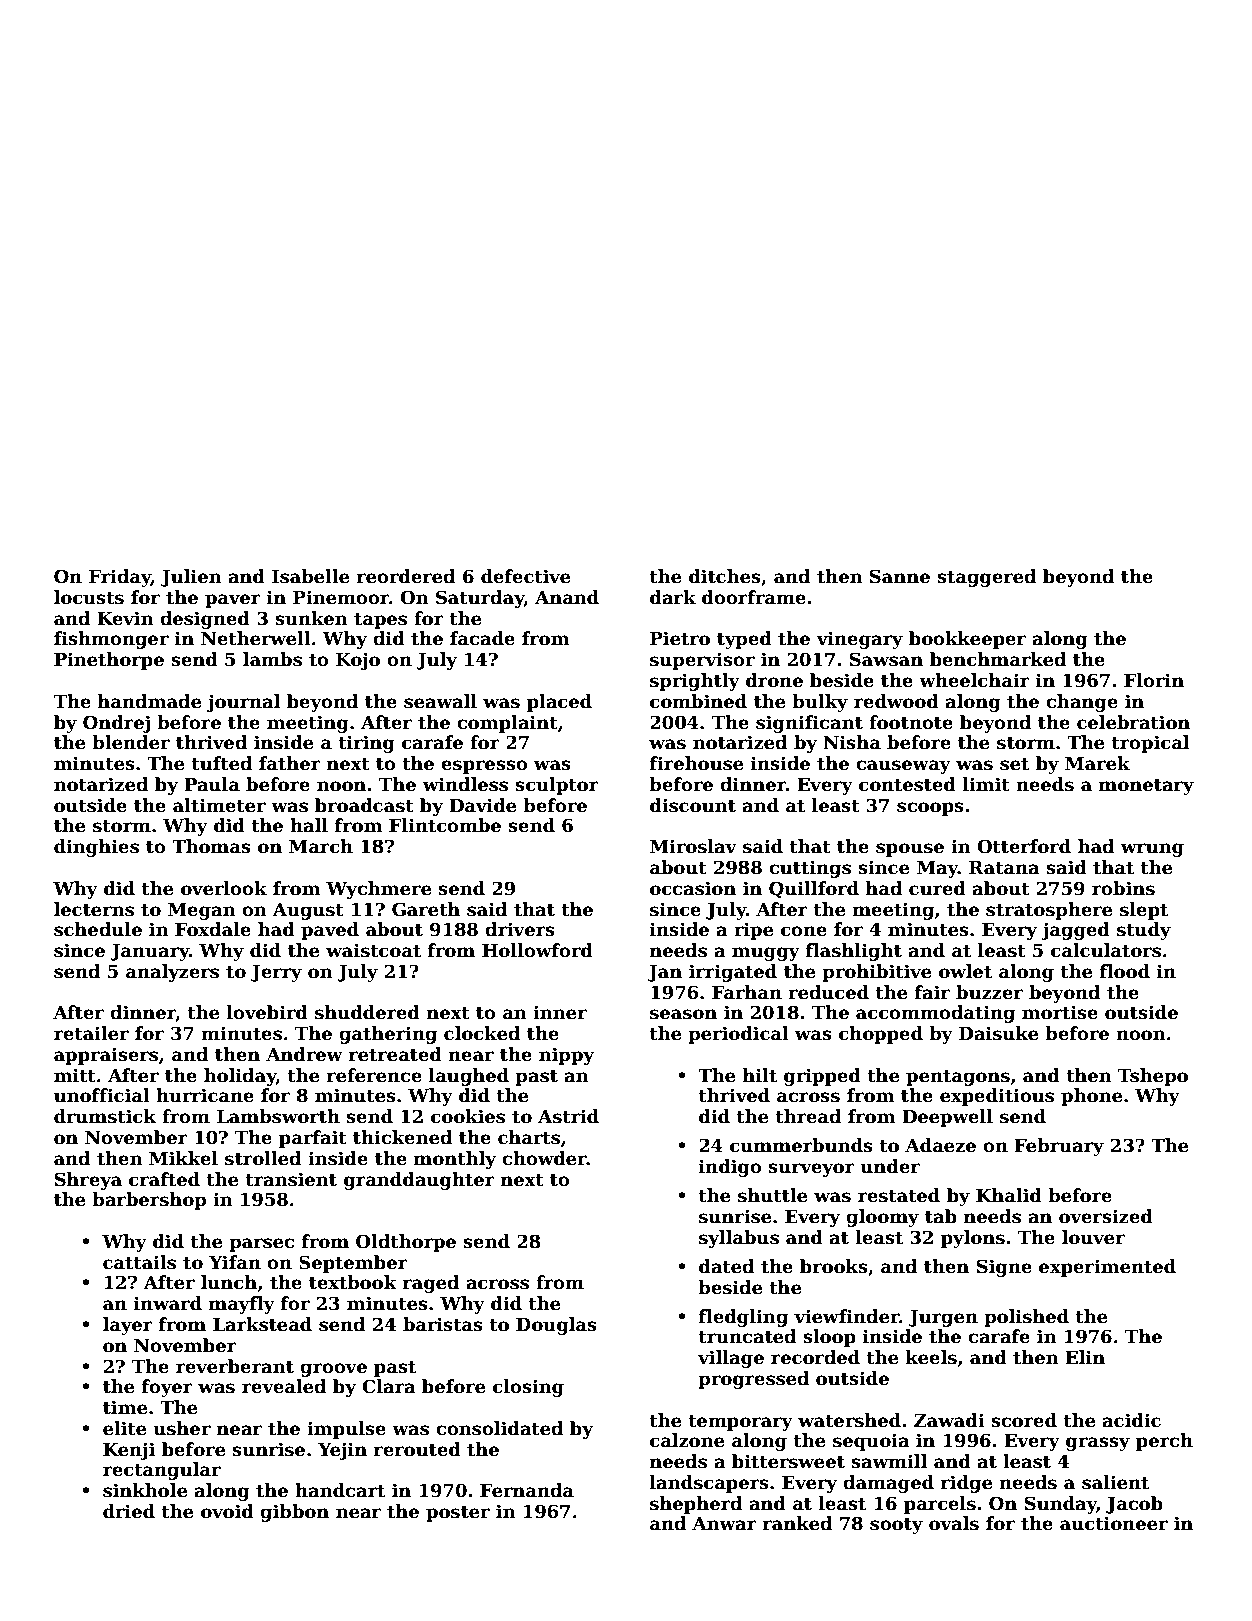 The image size is (1252, 1621). Describe the element at coordinates (88, 1181) in the page. I see `Shreya` at that location.
